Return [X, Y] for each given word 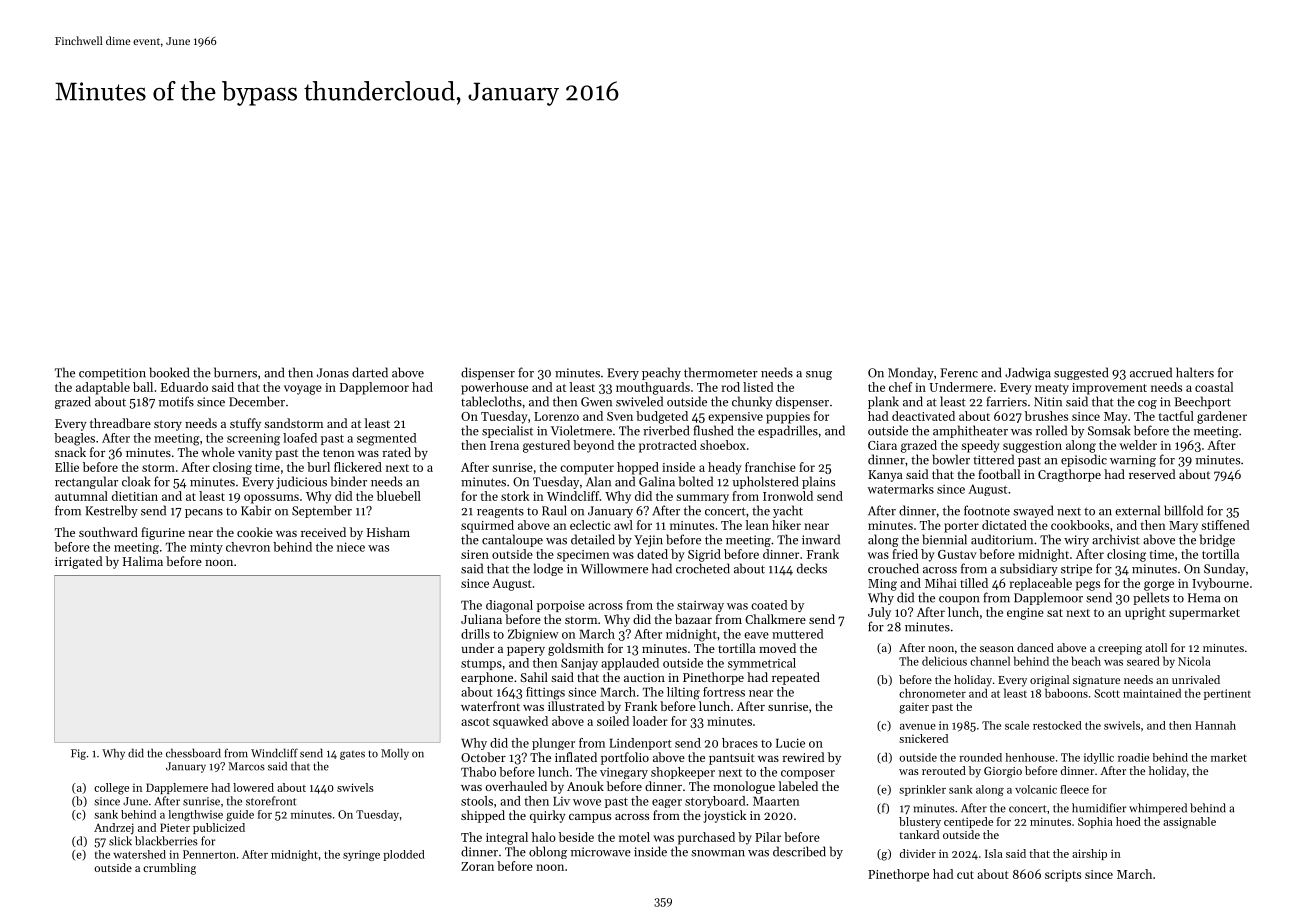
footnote [987, 510]
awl [623, 525]
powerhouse [494, 388]
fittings [545, 693]
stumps [481, 665]
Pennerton [209, 854]
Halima [143, 561]
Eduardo [184, 387]
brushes [1046, 416]
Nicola [1194, 661]
